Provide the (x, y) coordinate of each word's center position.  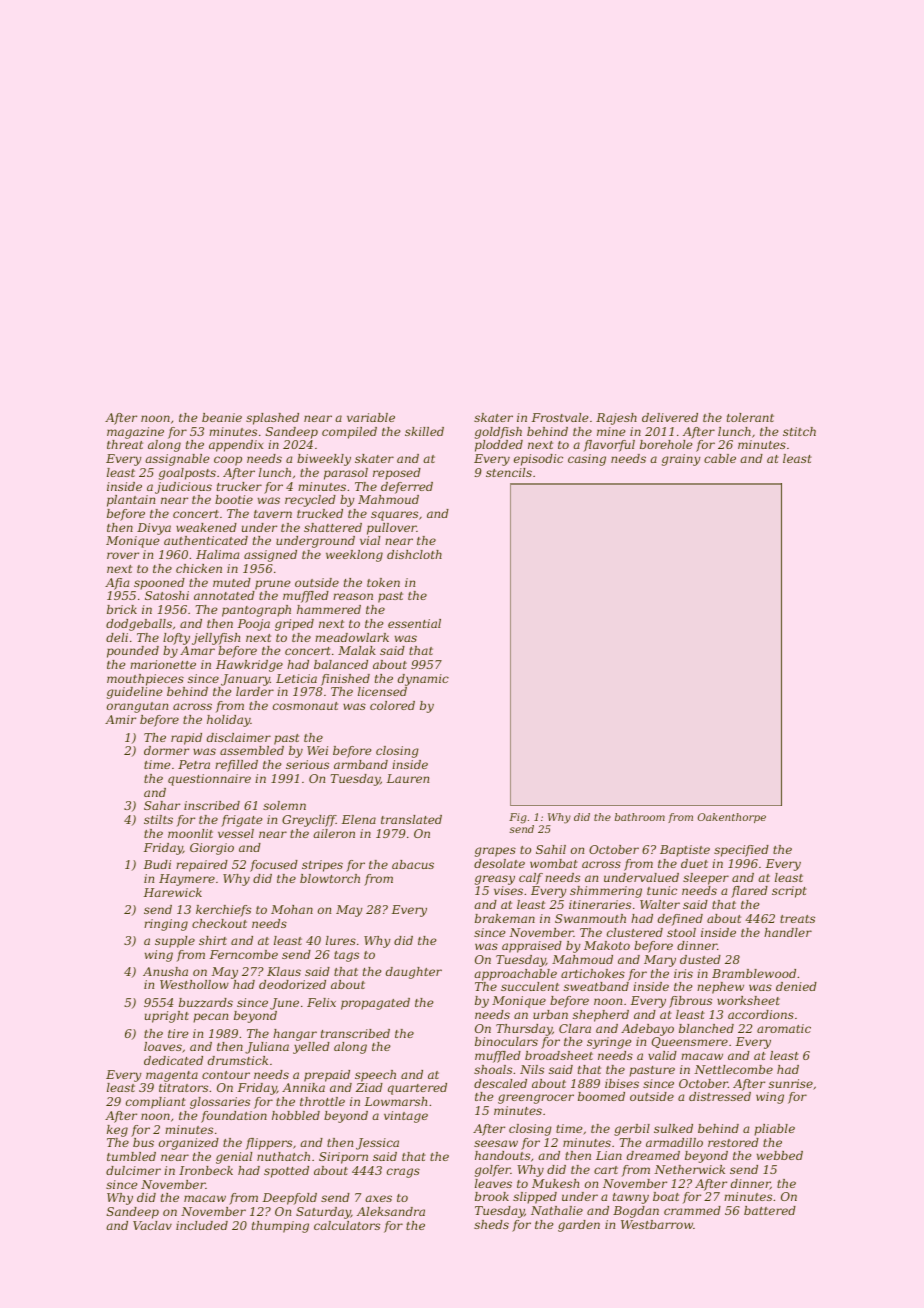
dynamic (423, 680)
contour (226, 1075)
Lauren (408, 778)
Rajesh (616, 419)
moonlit (190, 833)
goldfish (498, 433)
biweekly (324, 460)
